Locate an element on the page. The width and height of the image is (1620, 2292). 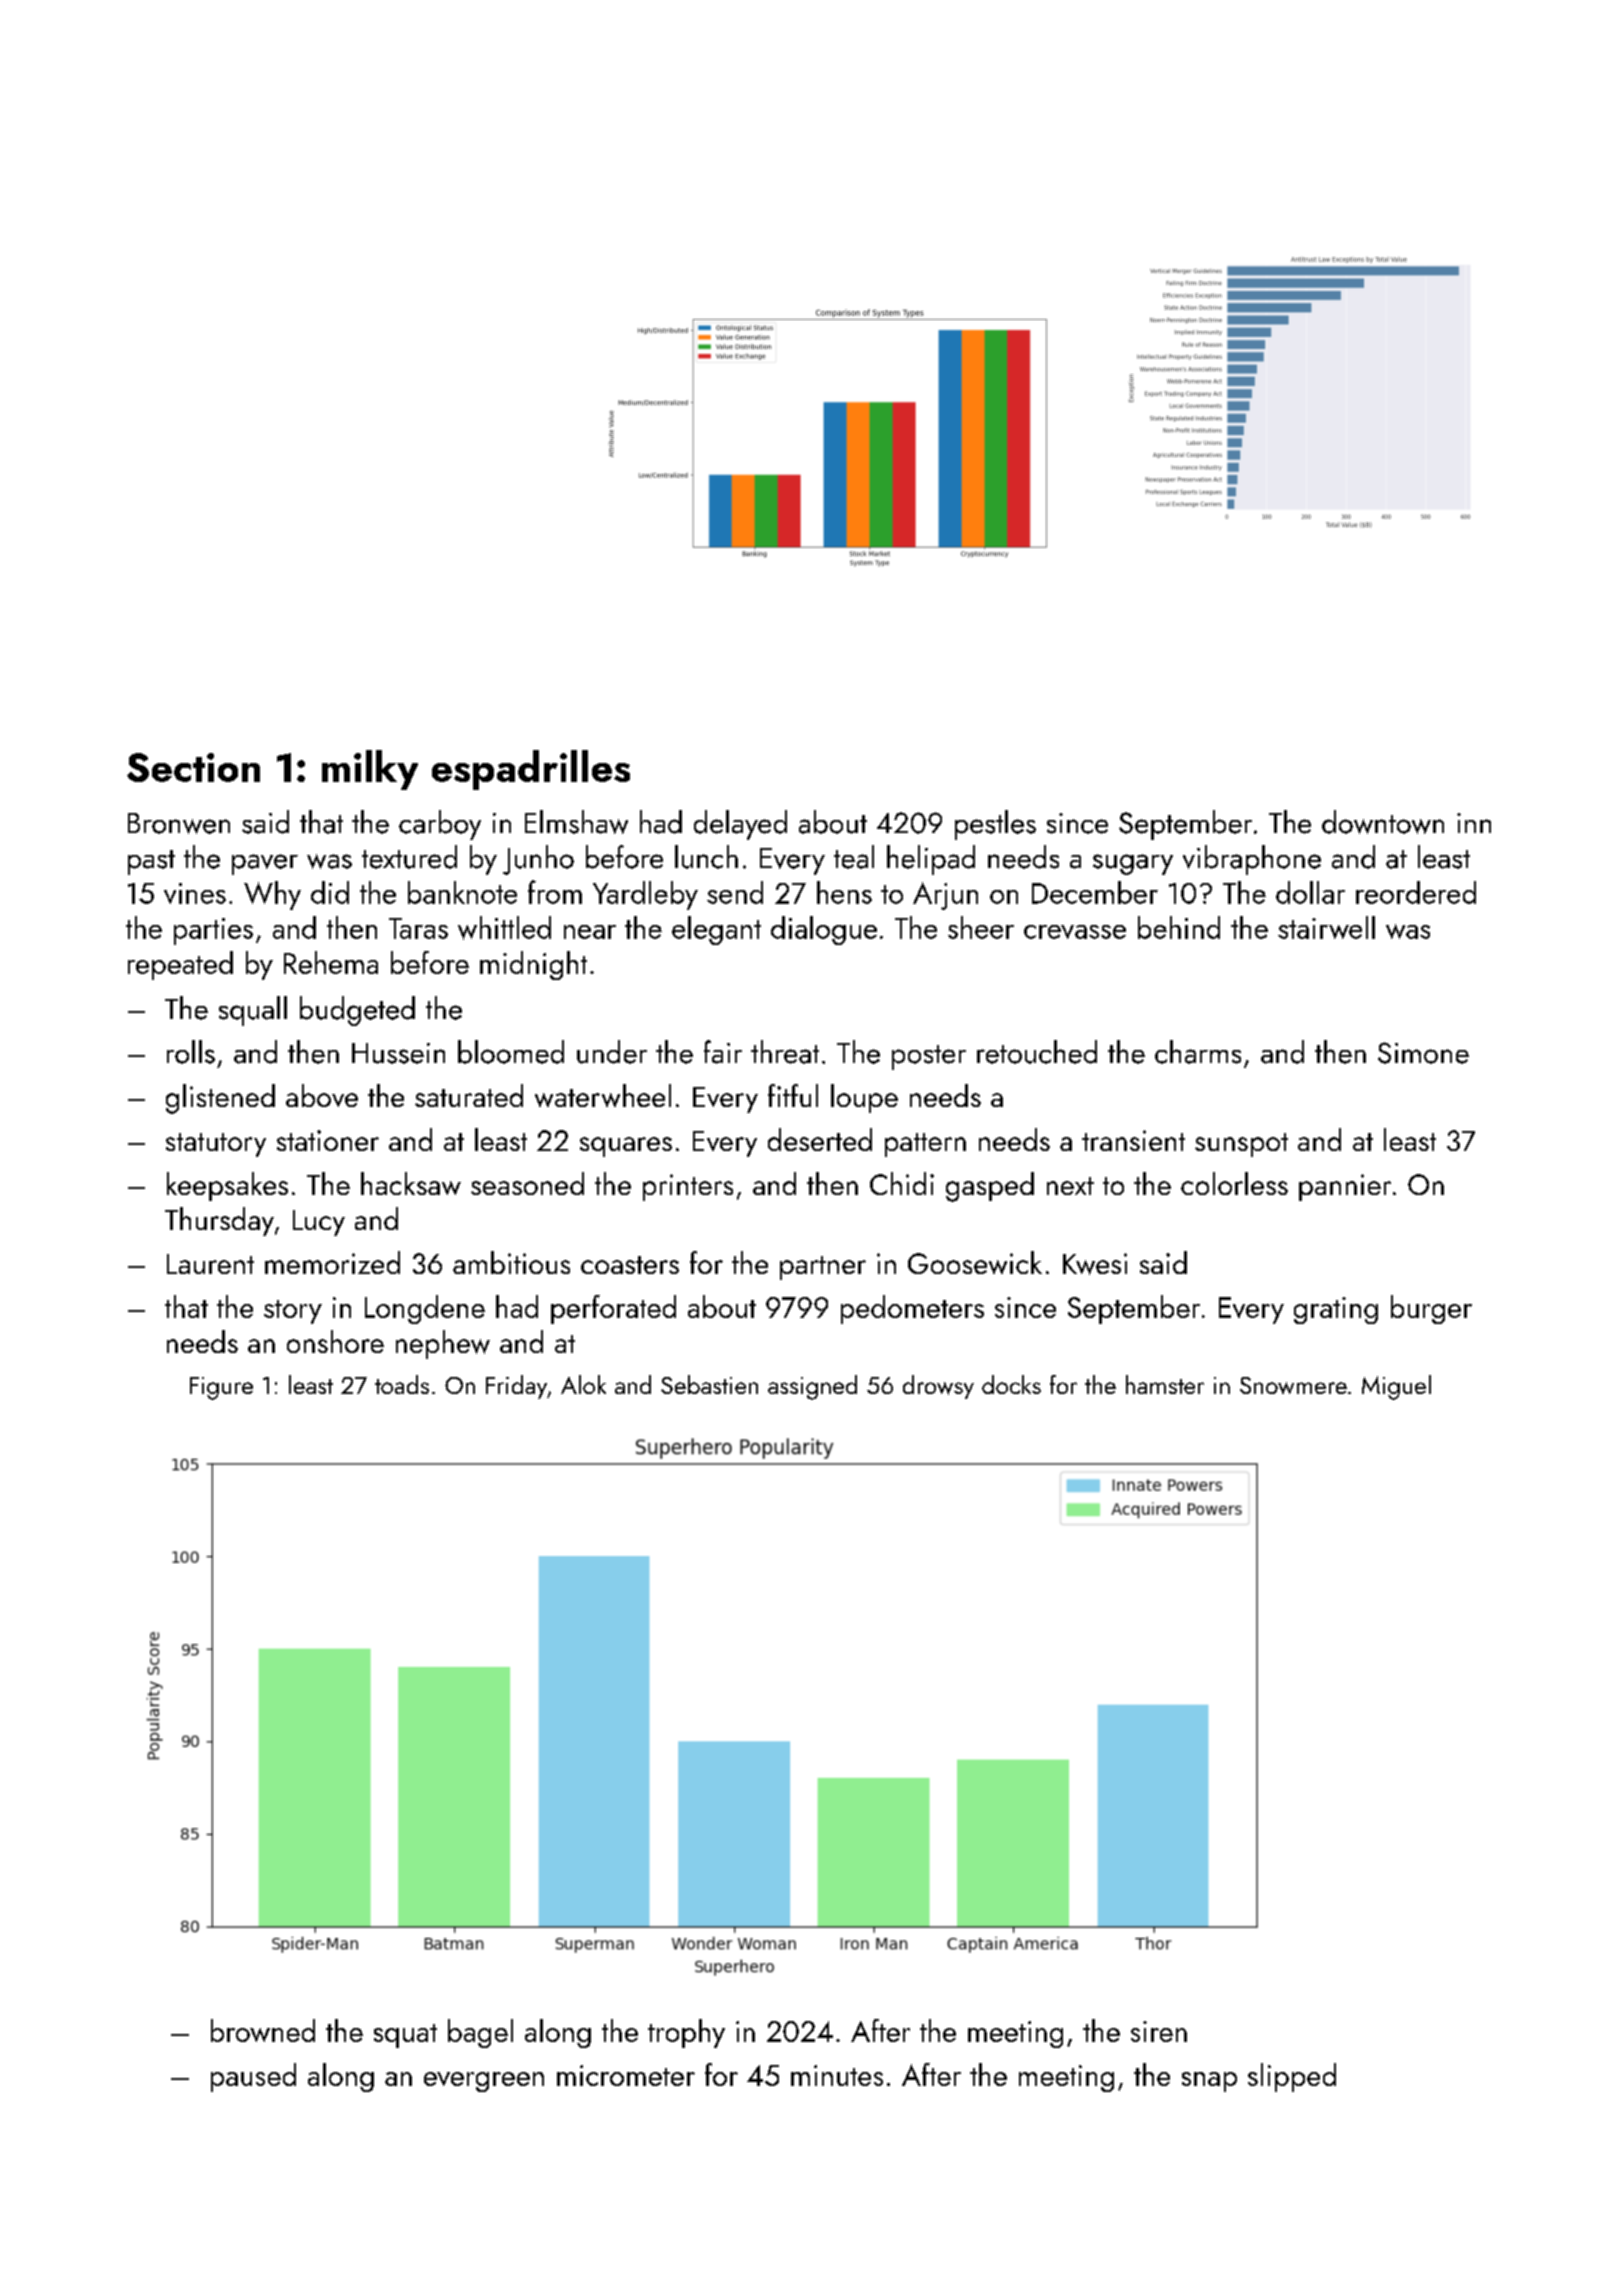
partner is located at coordinates (823, 1268).
